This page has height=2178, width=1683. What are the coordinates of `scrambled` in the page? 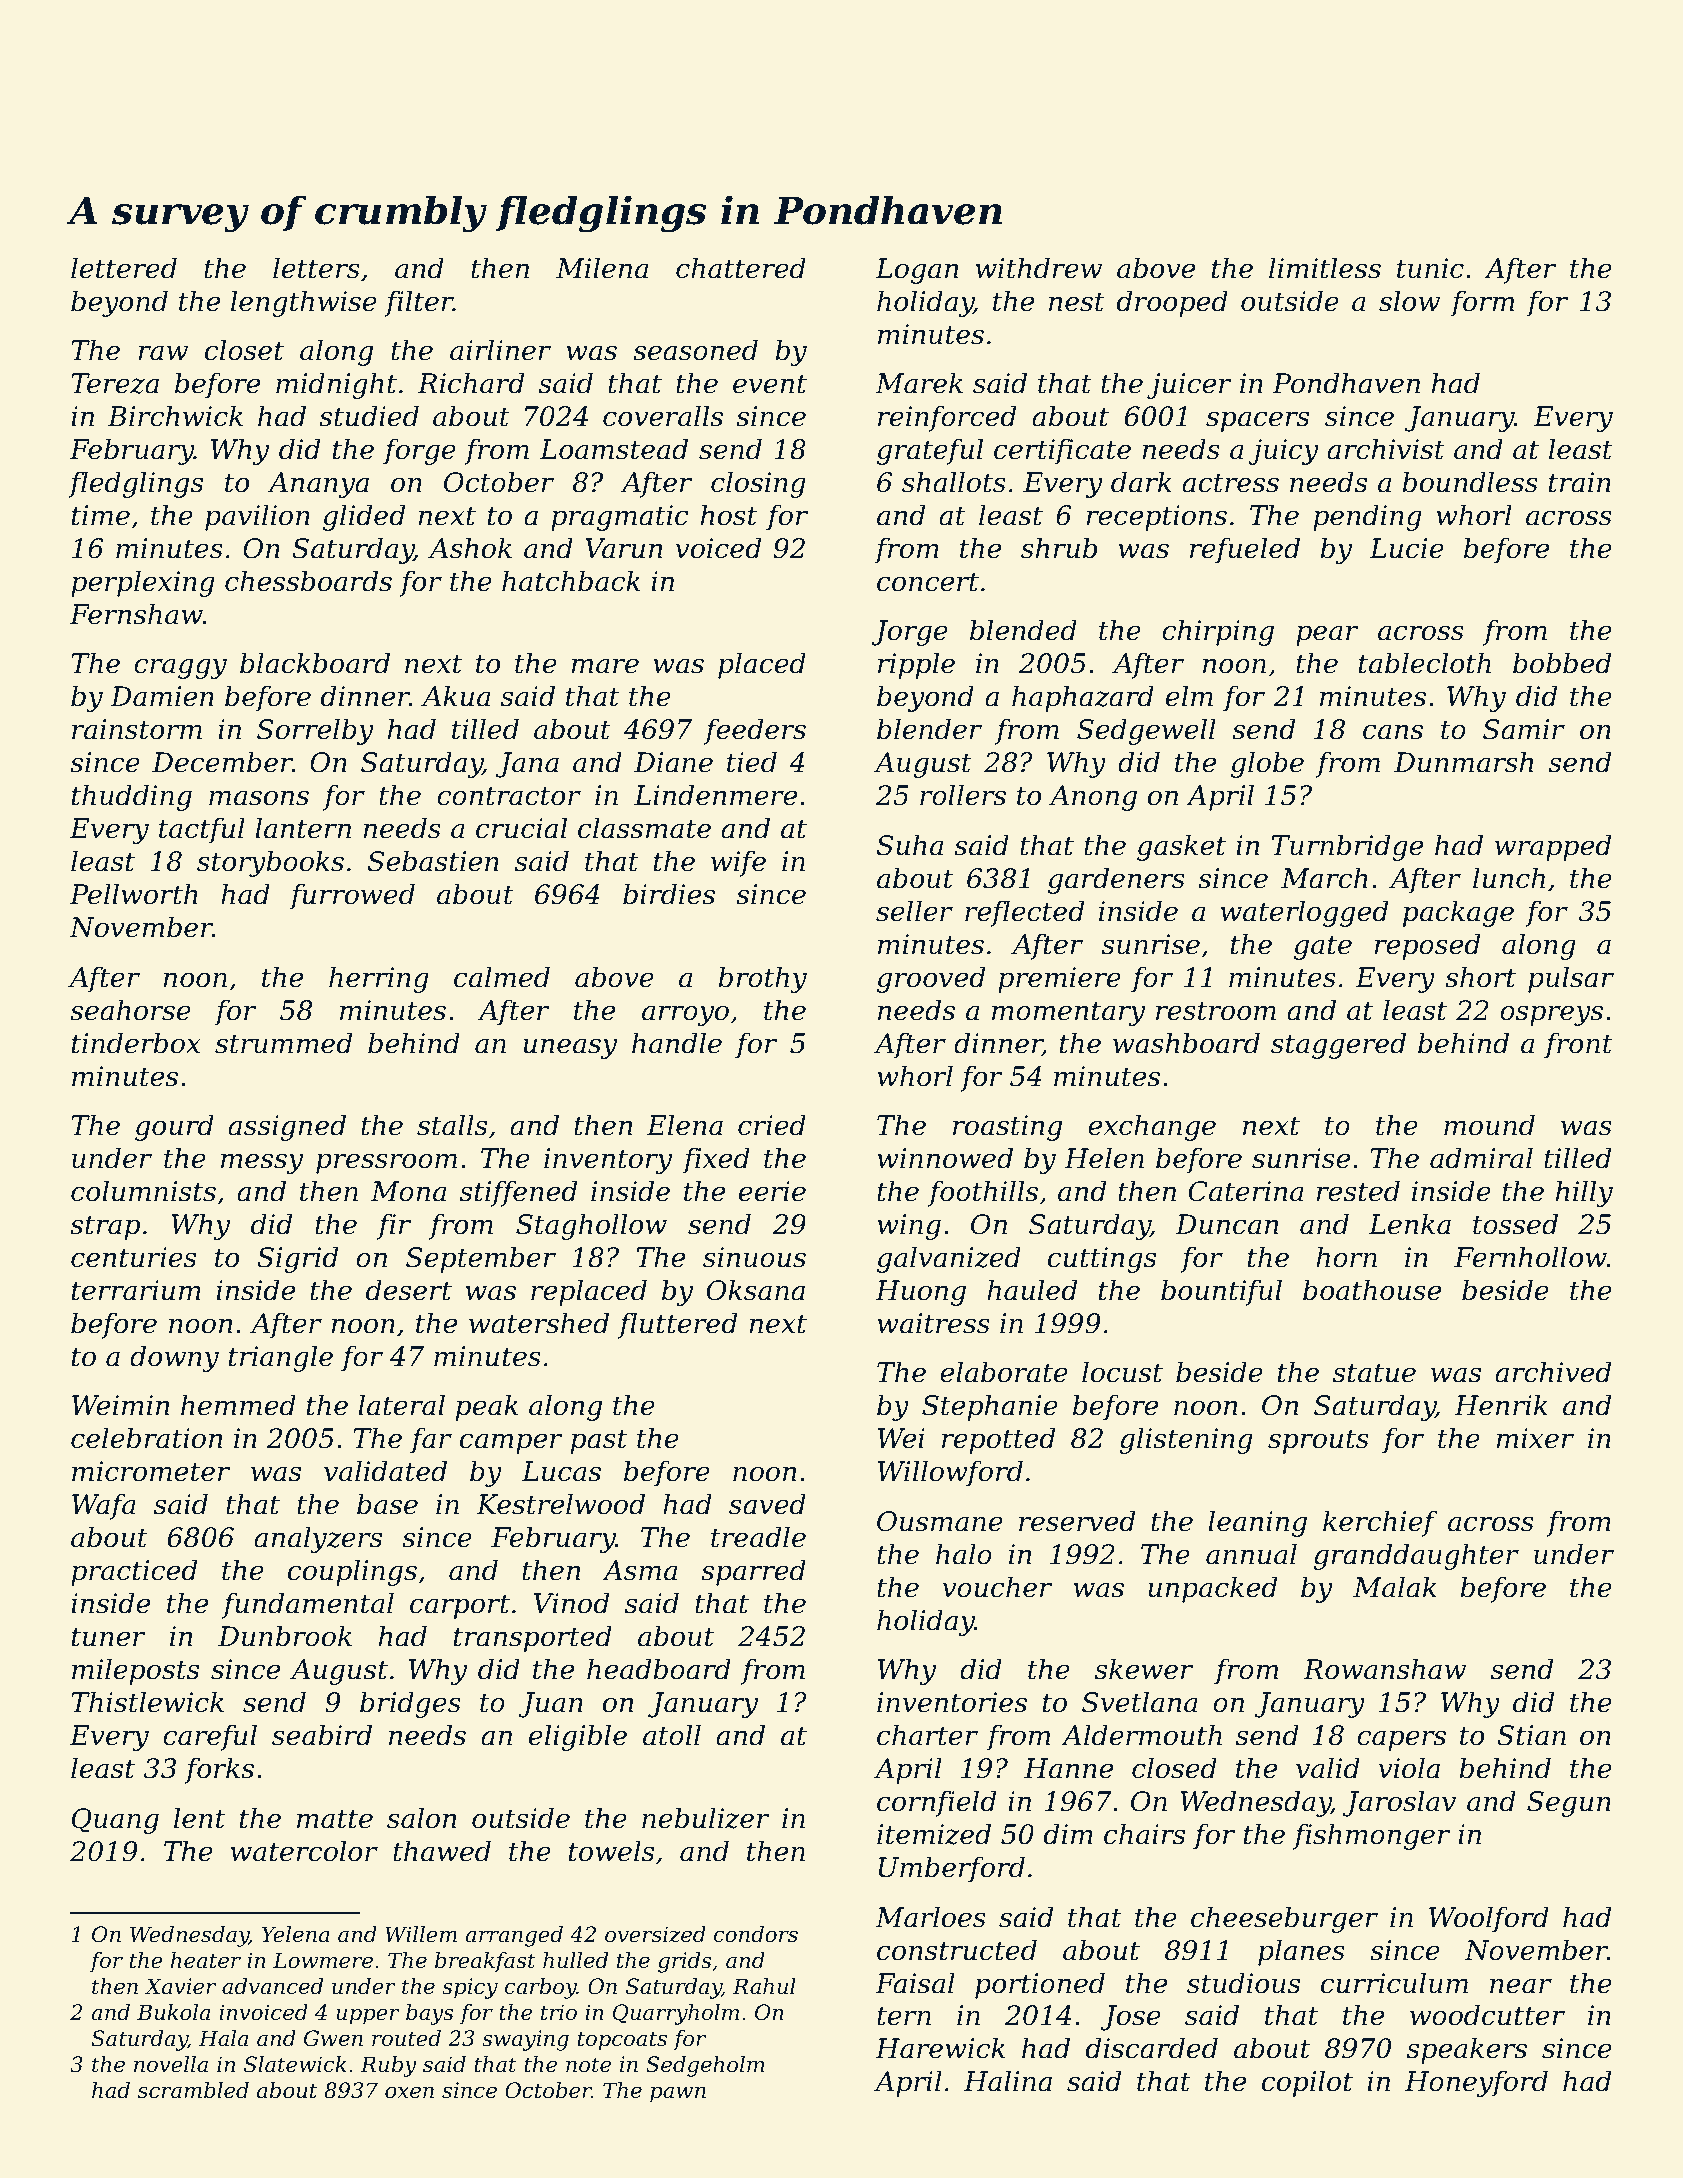 It's located at (193, 2090).
